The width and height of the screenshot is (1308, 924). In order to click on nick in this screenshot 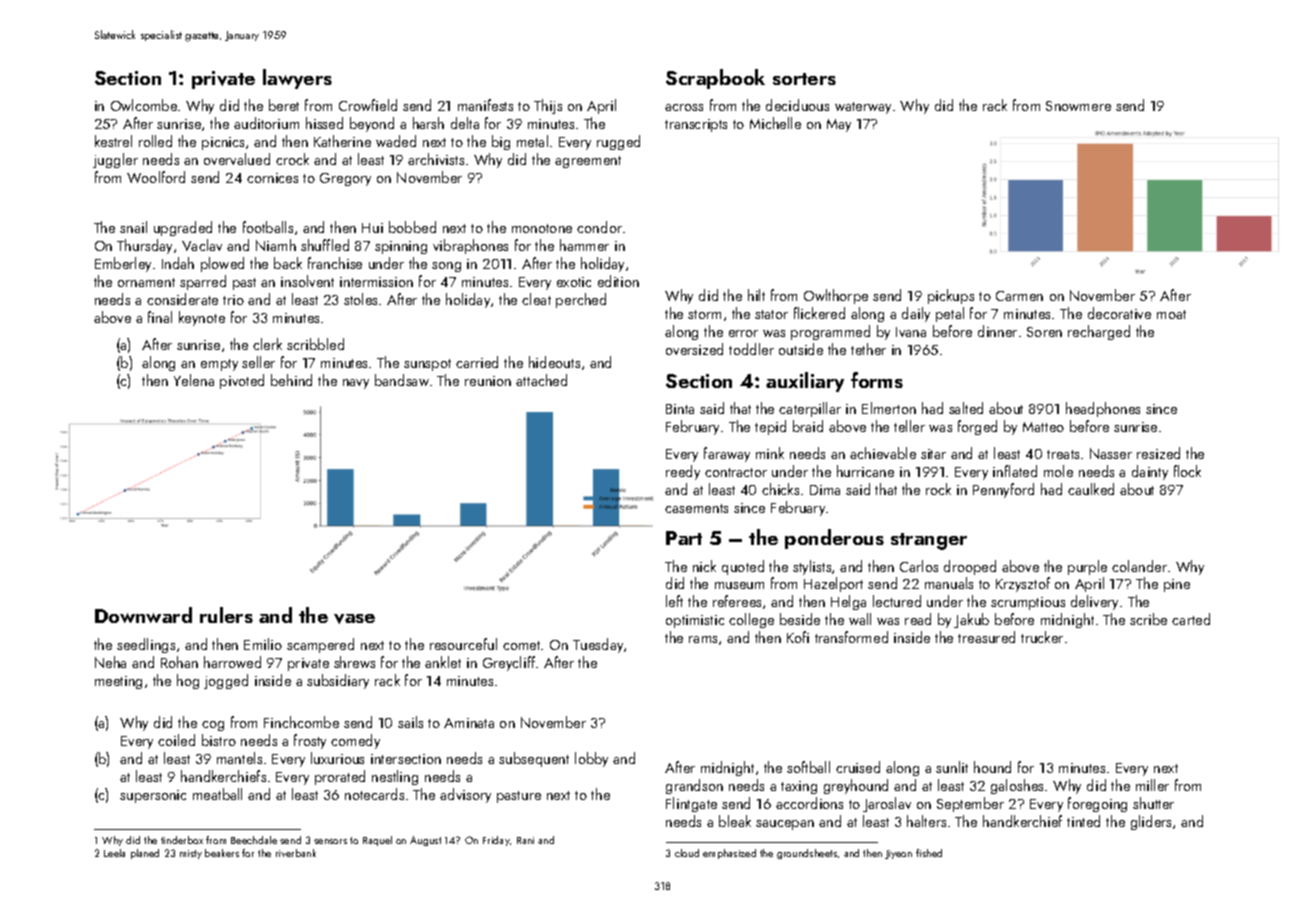, I will do `click(704, 566)`.
